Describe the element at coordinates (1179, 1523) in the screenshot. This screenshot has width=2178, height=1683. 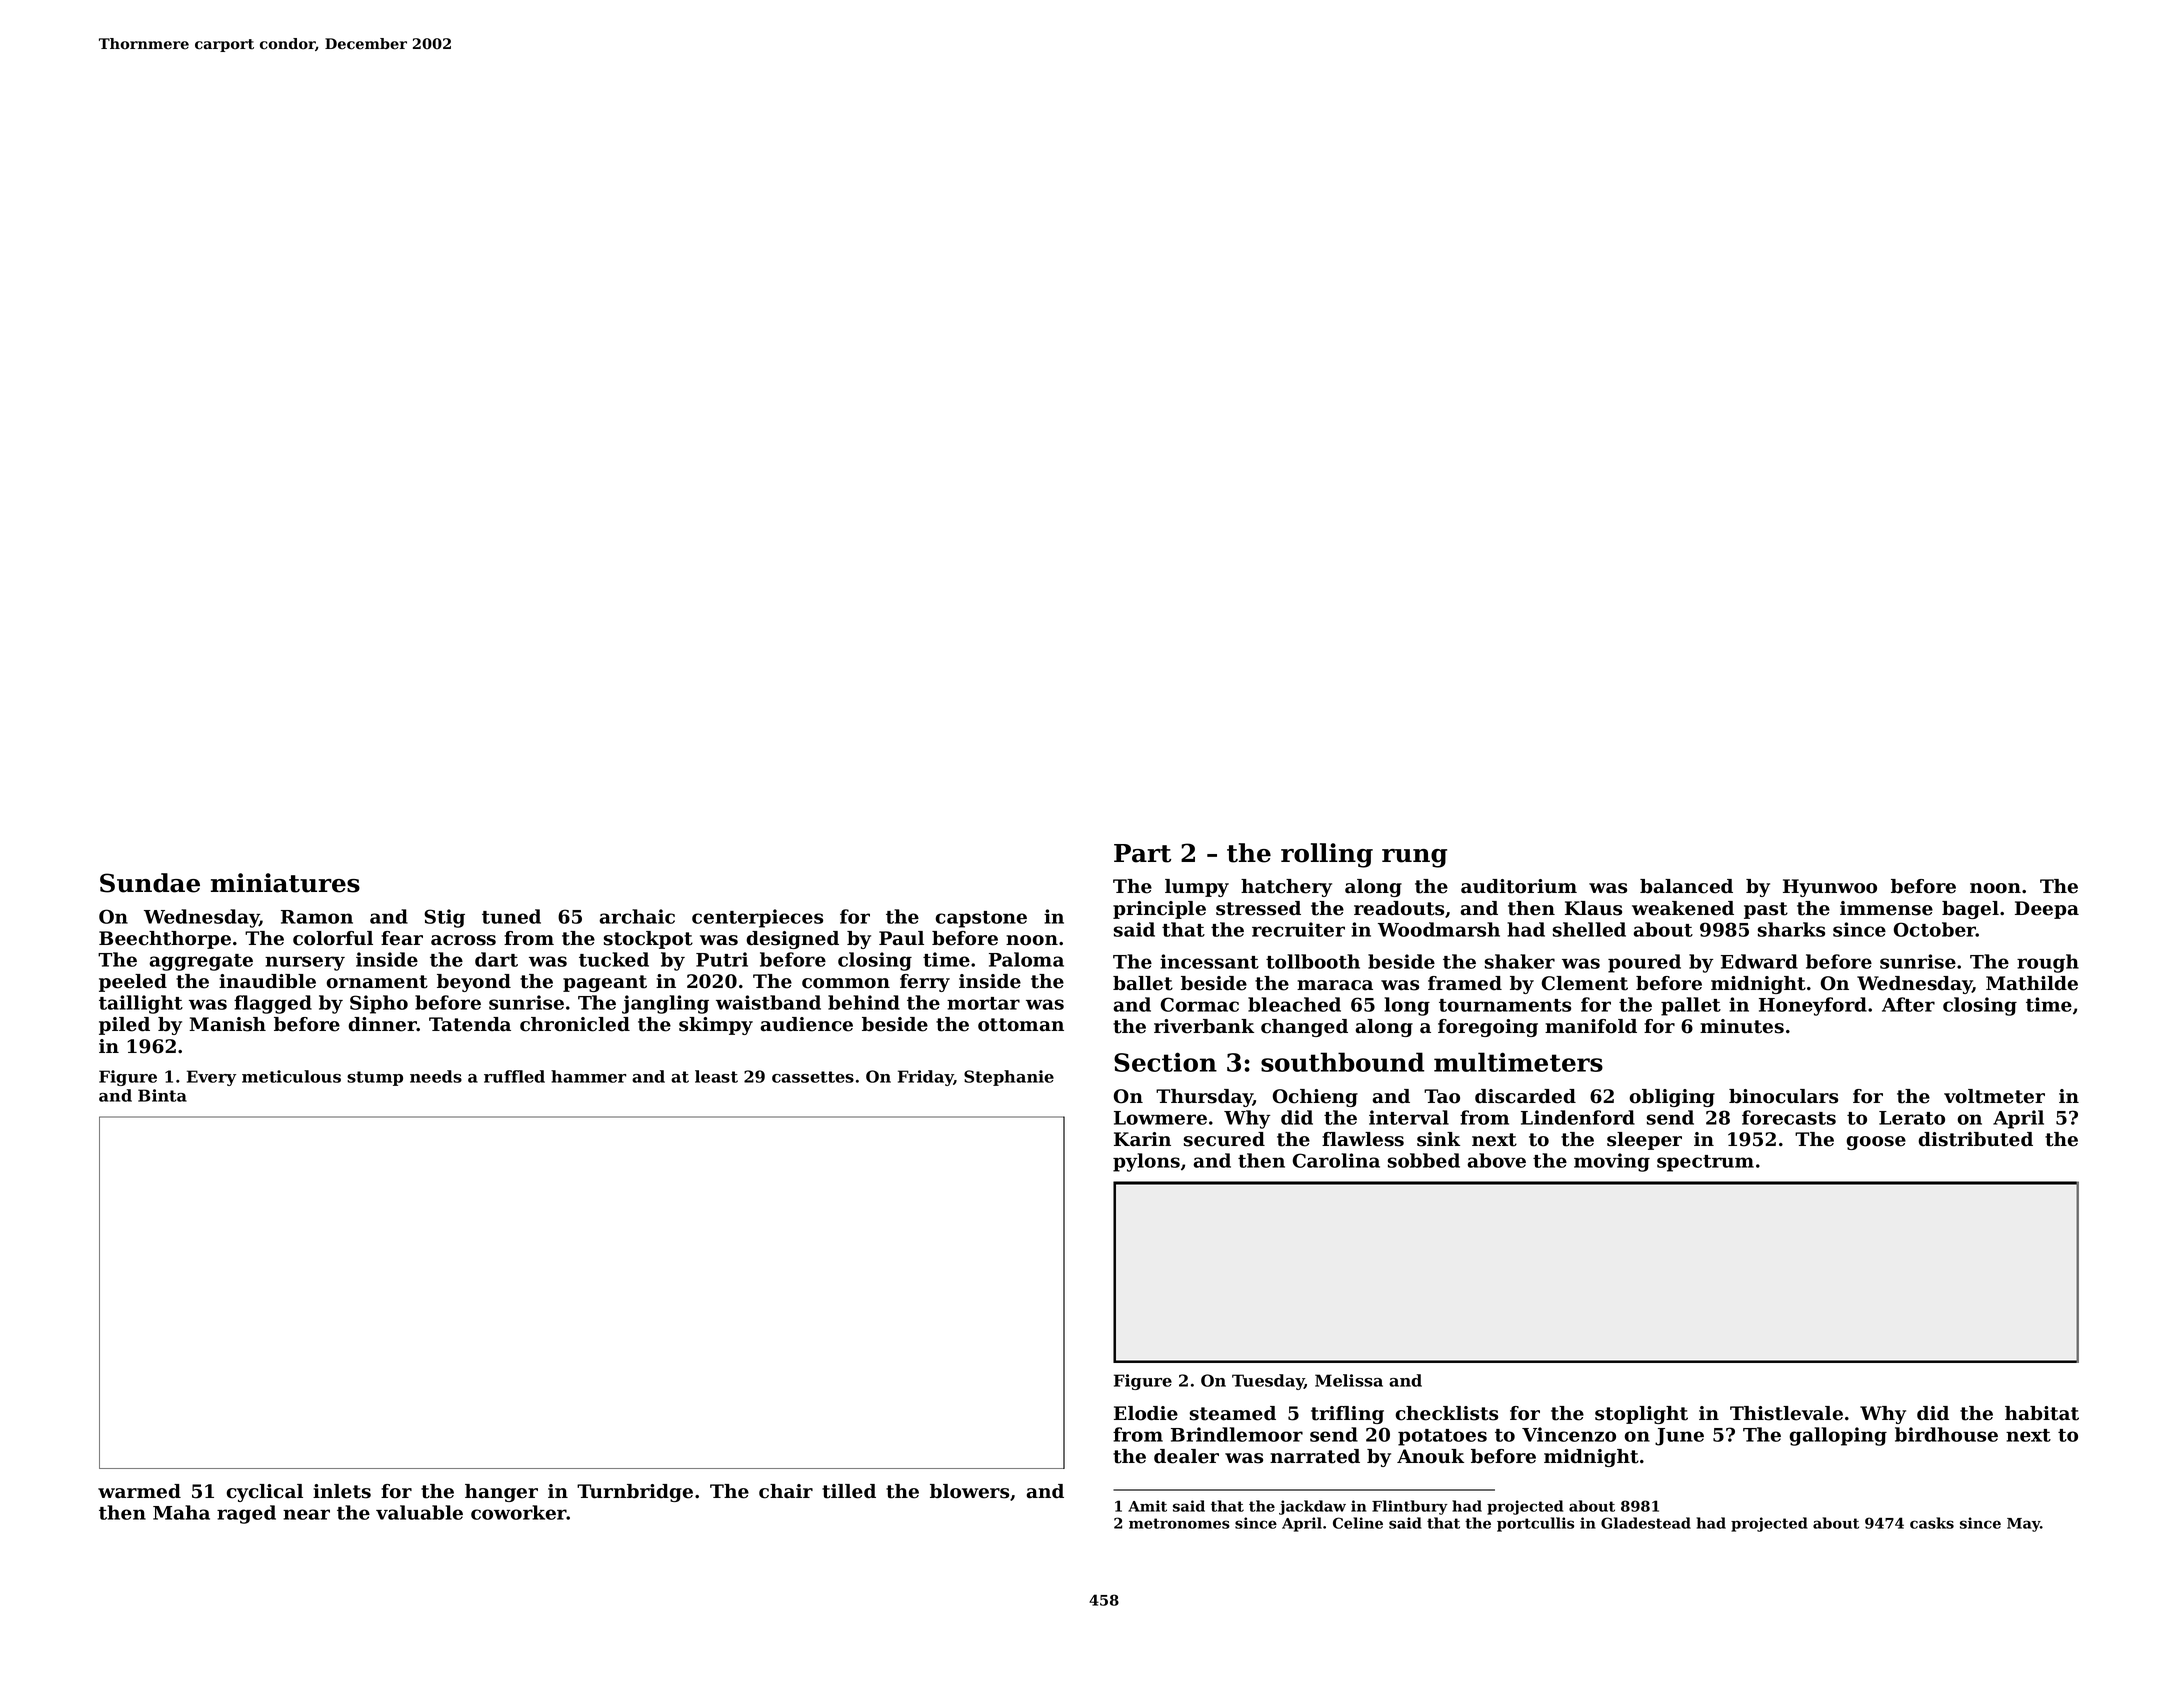
I see `metronomes` at that location.
